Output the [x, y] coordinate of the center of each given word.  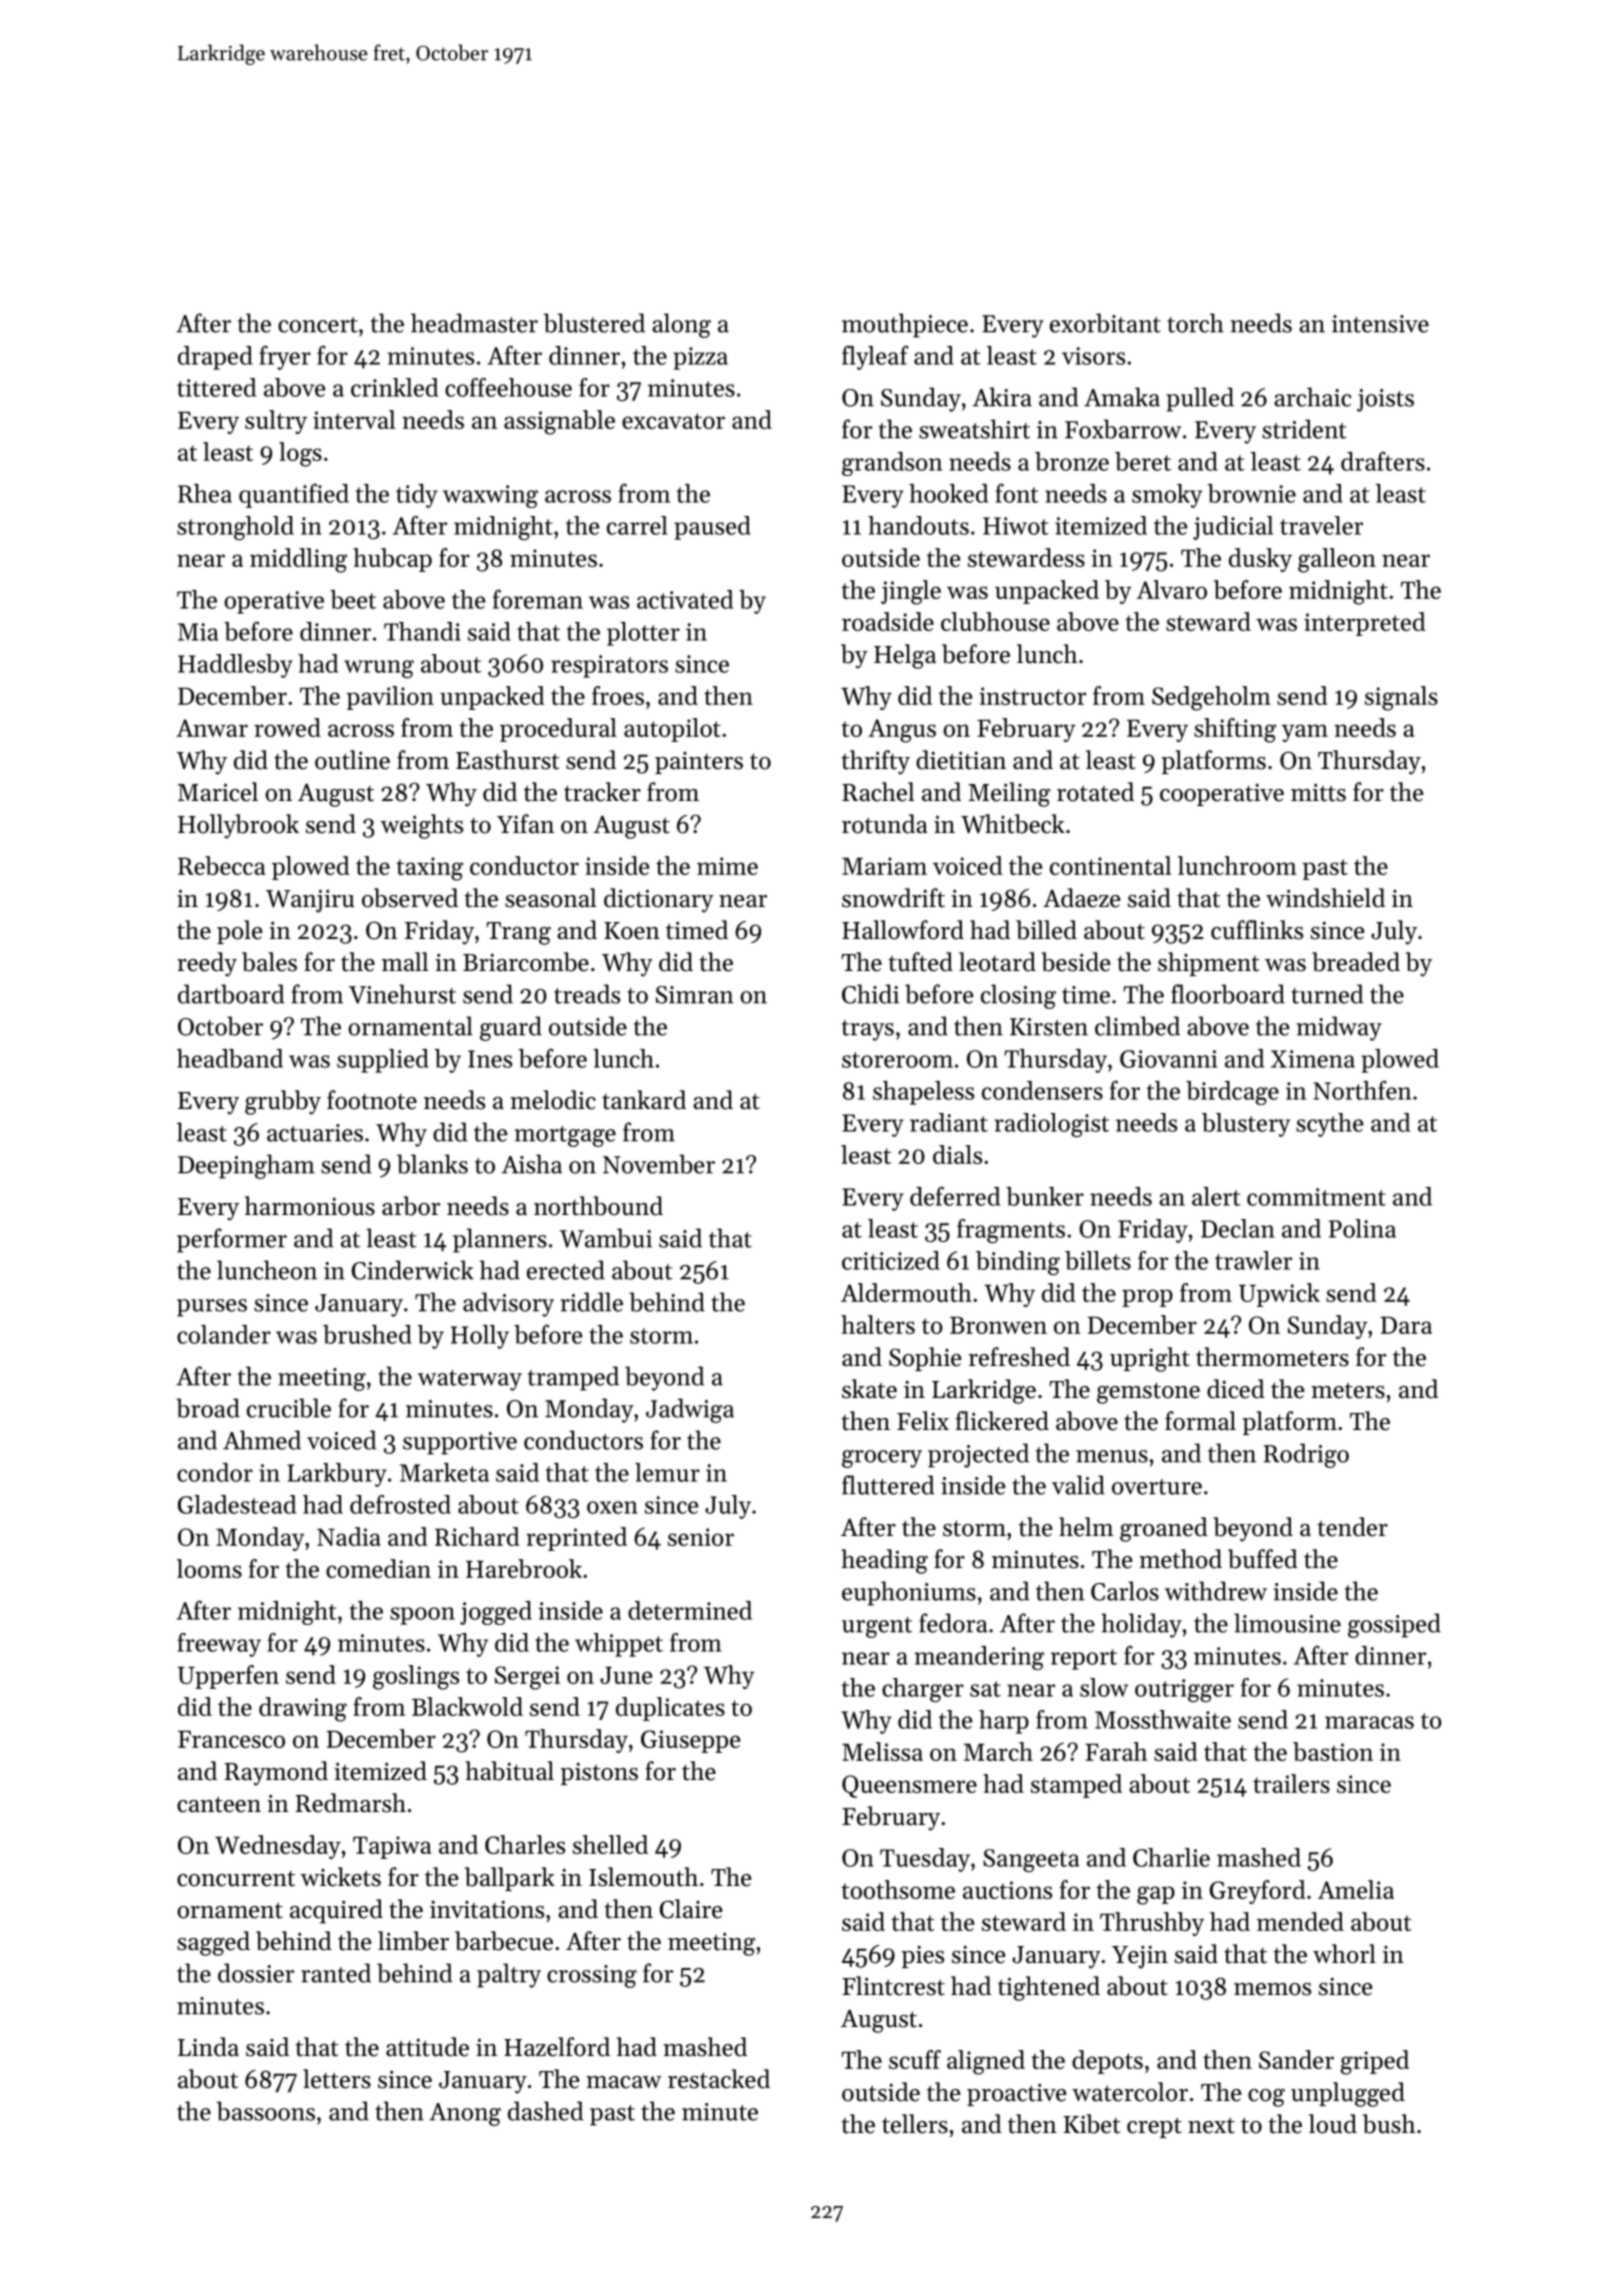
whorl [1344, 1954]
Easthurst [507, 760]
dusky [1260, 560]
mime [727, 866]
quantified [294, 496]
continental [1110, 865]
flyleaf [875, 357]
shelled [610, 1844]
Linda [208, 2047]
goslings [416, 1677]
